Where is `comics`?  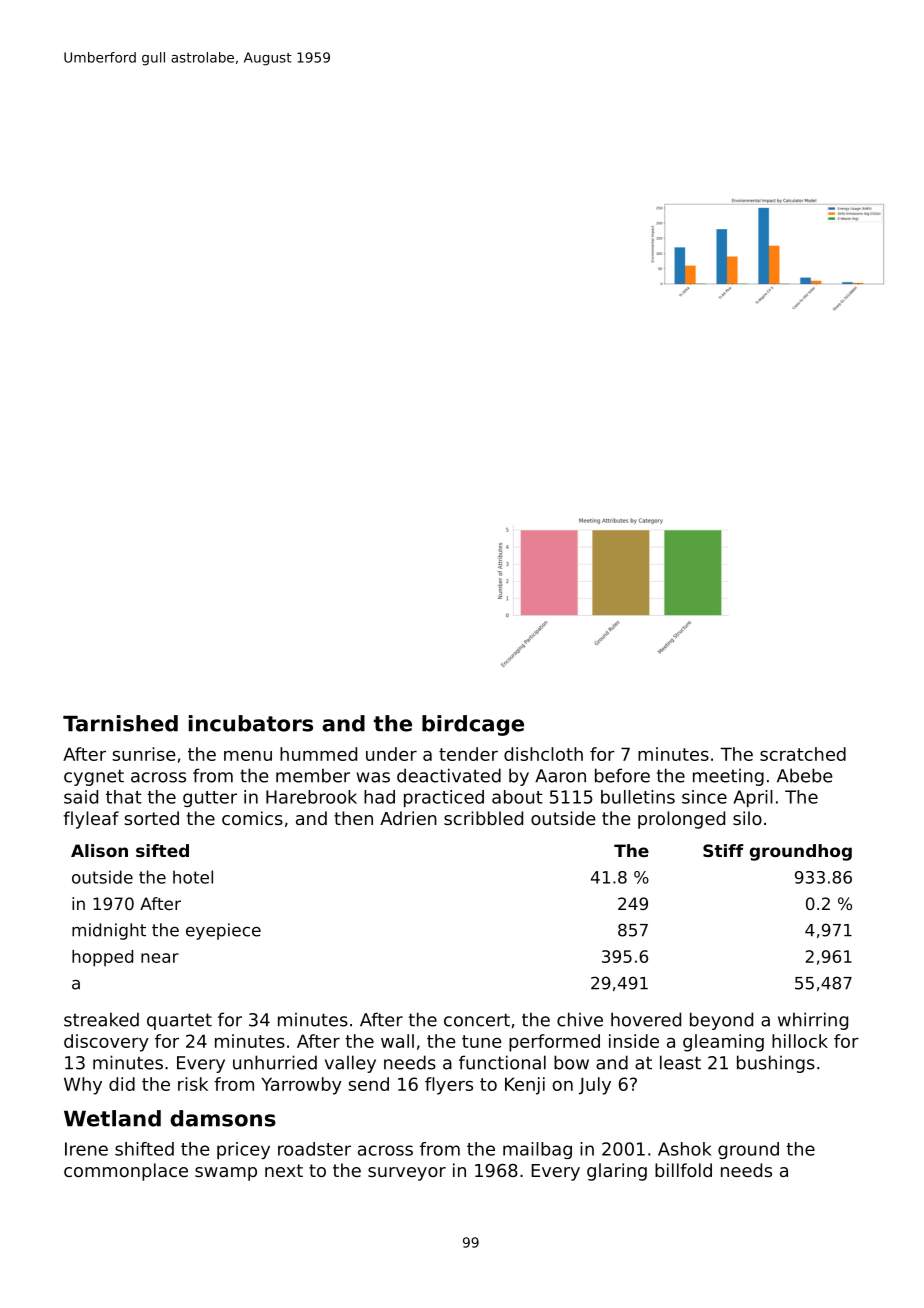 comics is located at coordinates (252, 818).
